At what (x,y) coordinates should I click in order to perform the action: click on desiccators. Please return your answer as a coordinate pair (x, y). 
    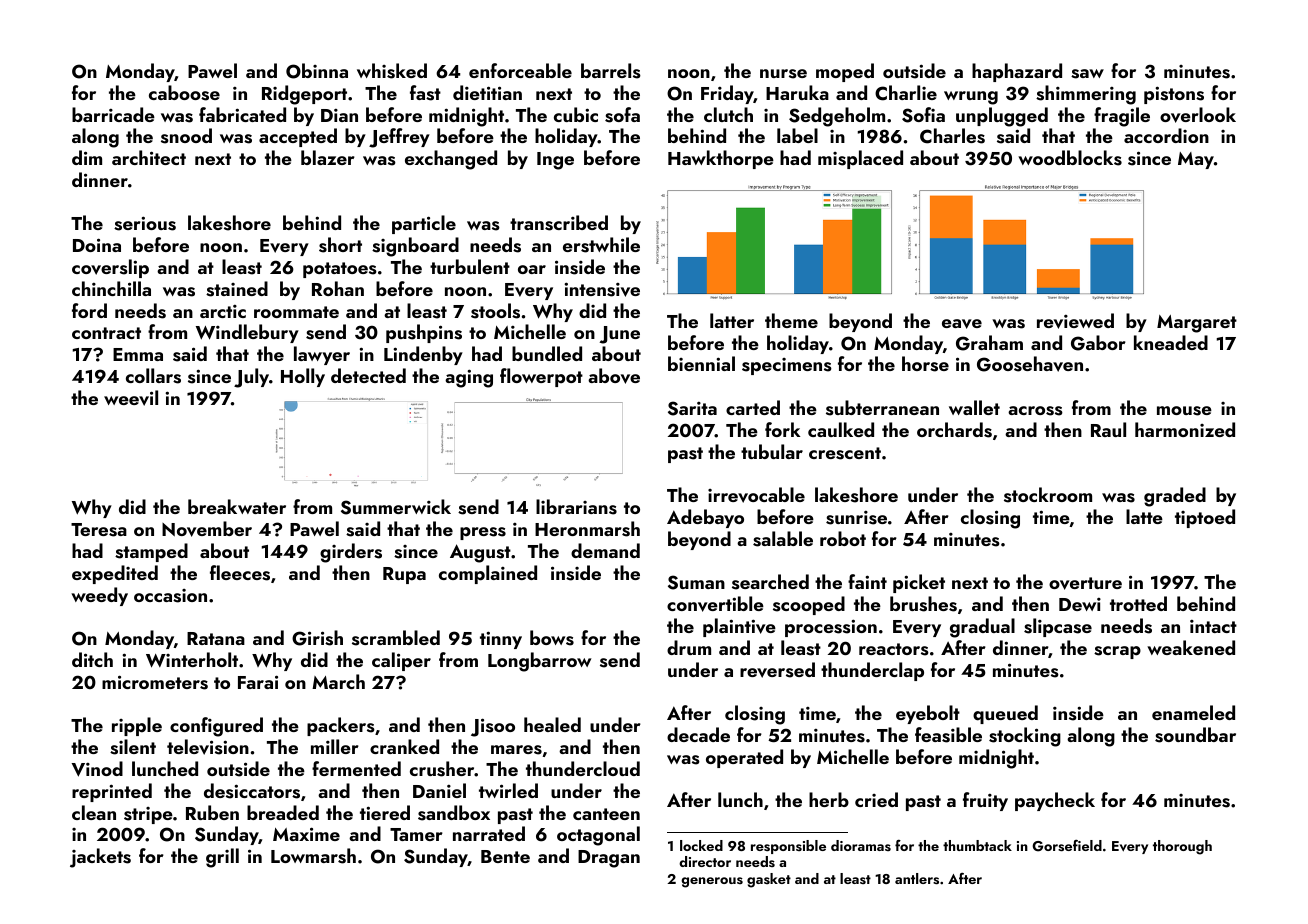
    Looking at the image, I should click on (252, 791).
